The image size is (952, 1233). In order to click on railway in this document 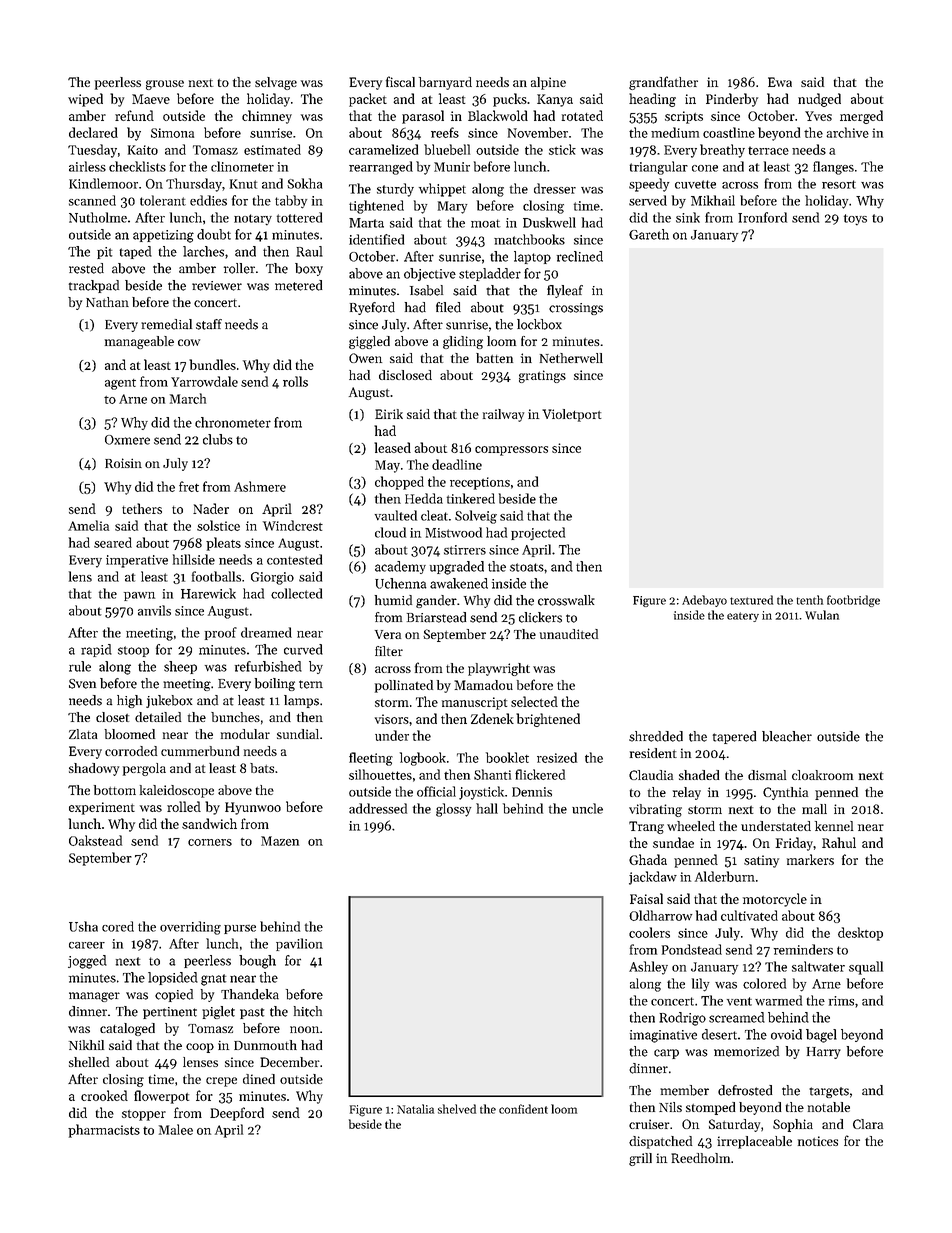, I will do `click(503, 415)`.
